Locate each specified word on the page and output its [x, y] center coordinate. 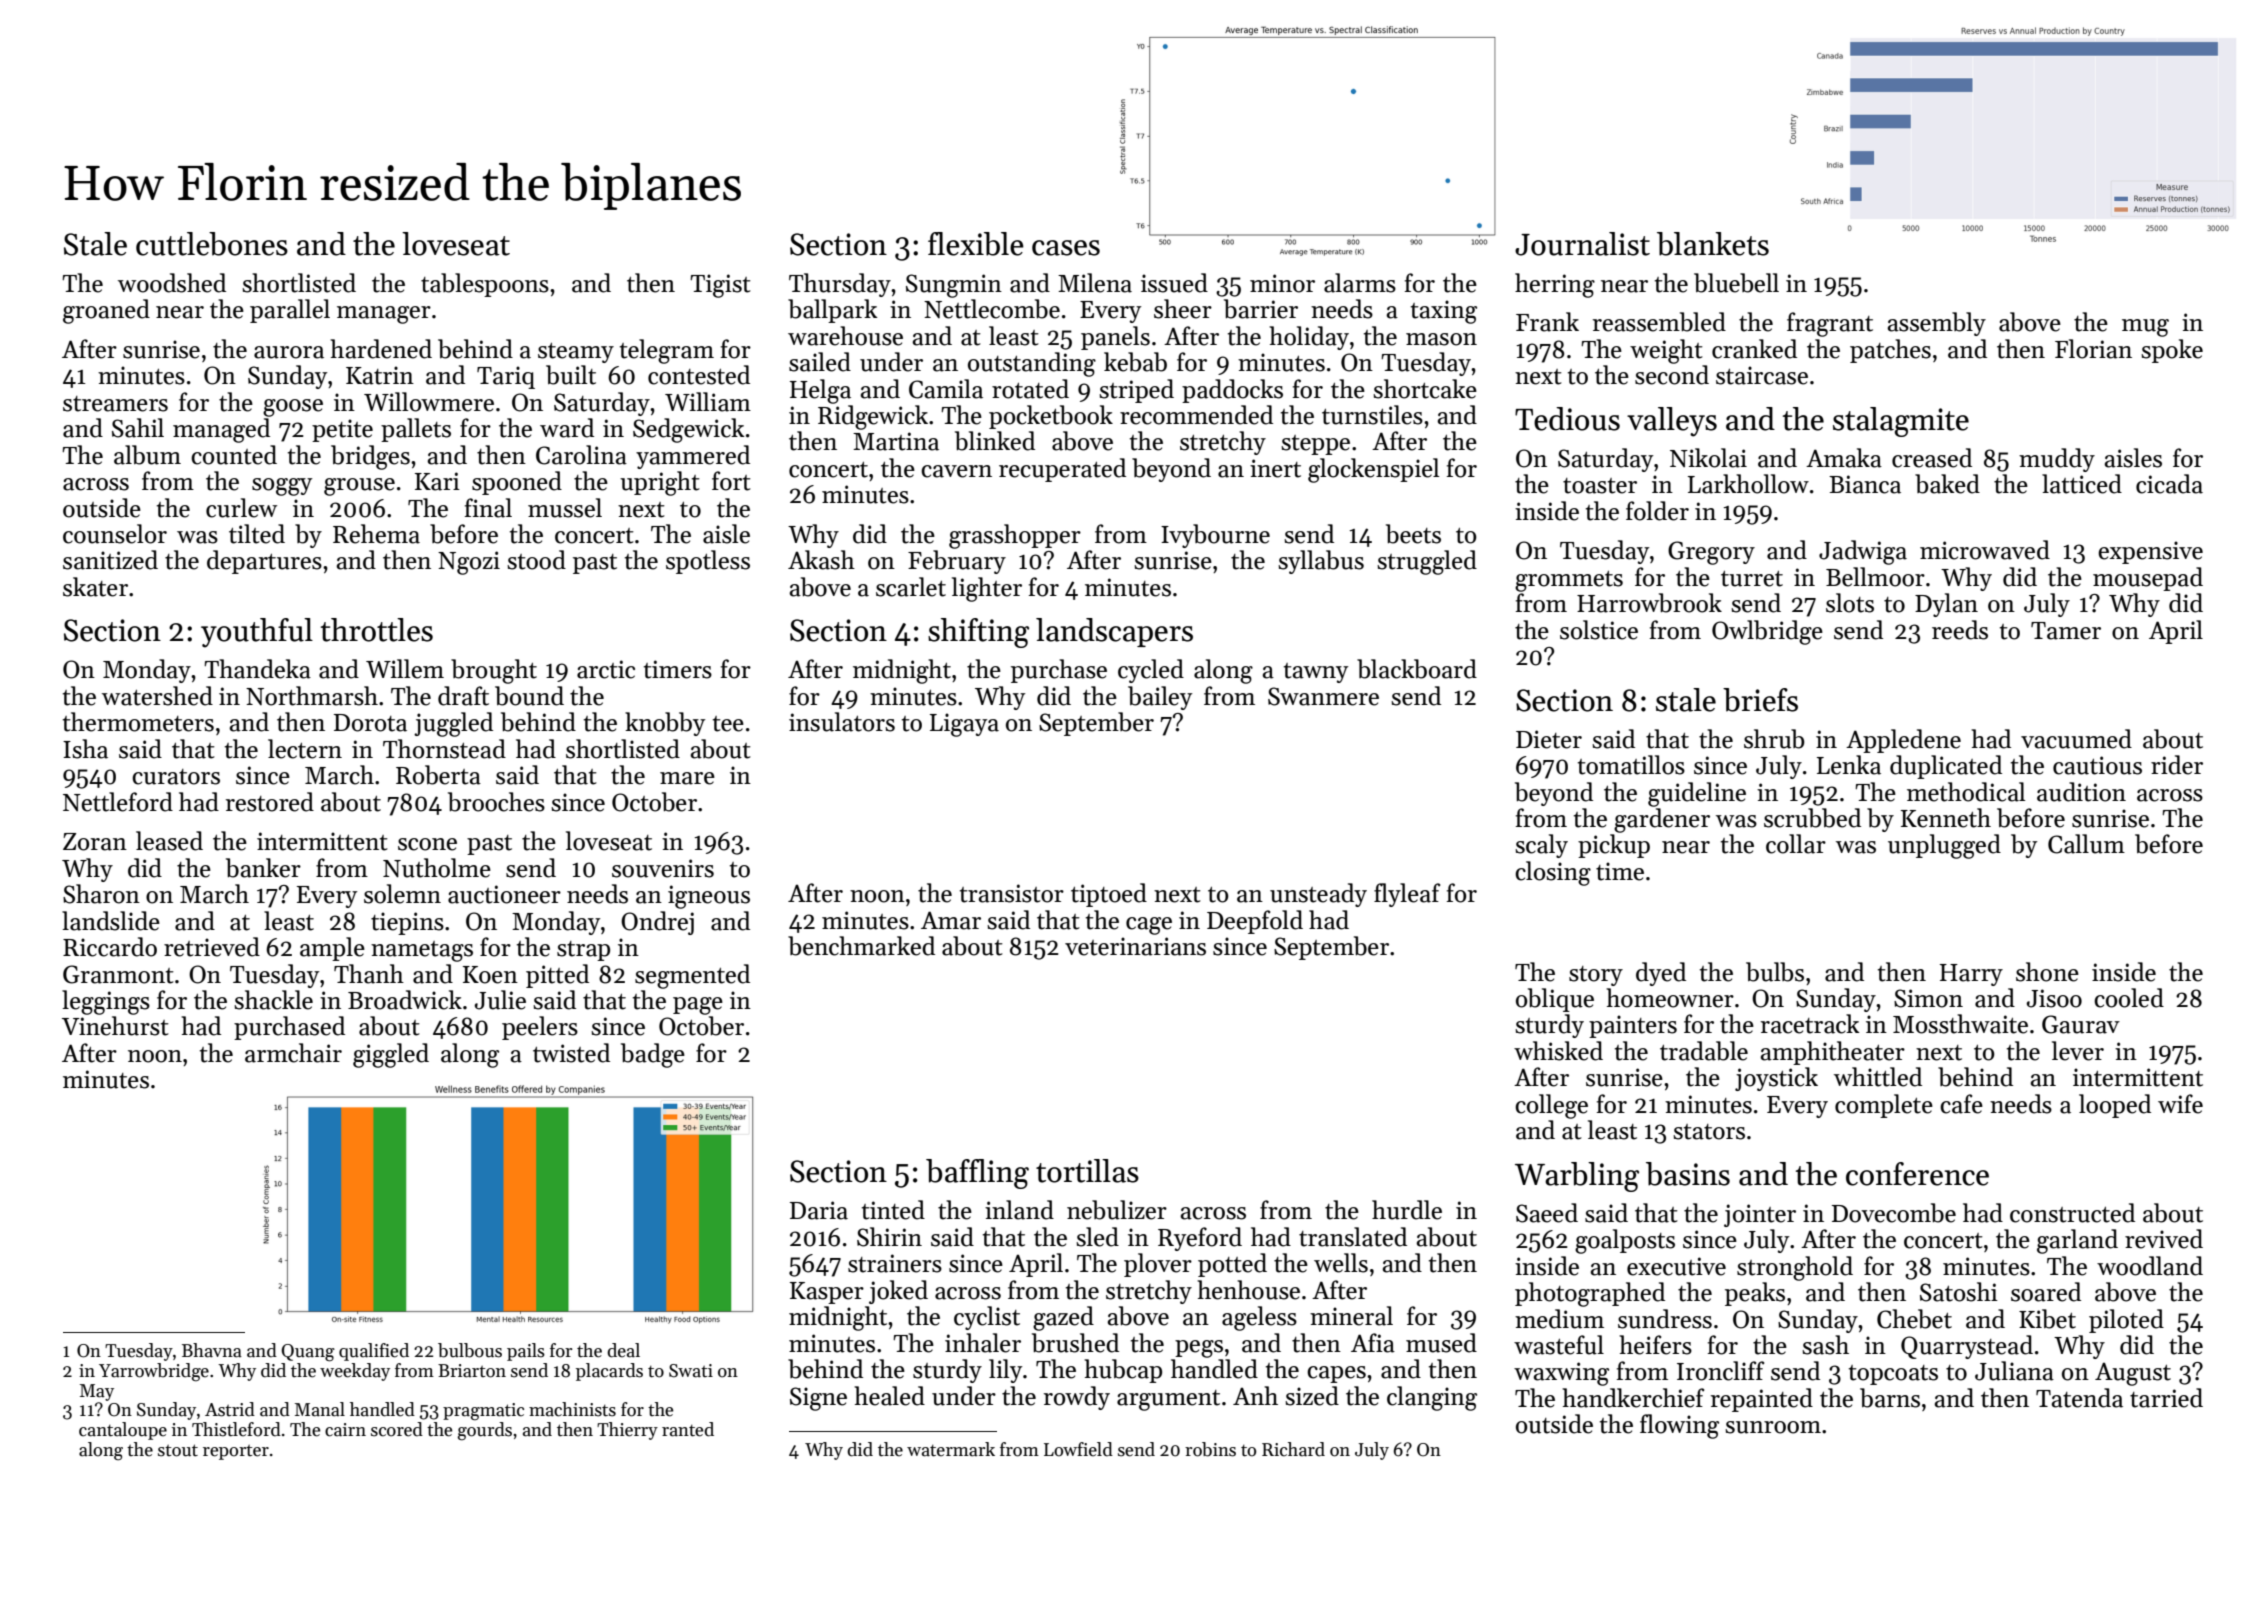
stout [178, 1450]
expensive [2150, 552]
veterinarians [1135, 946]
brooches [496, 802]
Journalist [1582, 244]
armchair [293, 1053]
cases [1066, 248]
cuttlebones [212, 244]
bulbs [1775, 972]
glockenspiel [1374, 470]
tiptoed [1109, 895]
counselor [115, 534]
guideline [1697, 794]
